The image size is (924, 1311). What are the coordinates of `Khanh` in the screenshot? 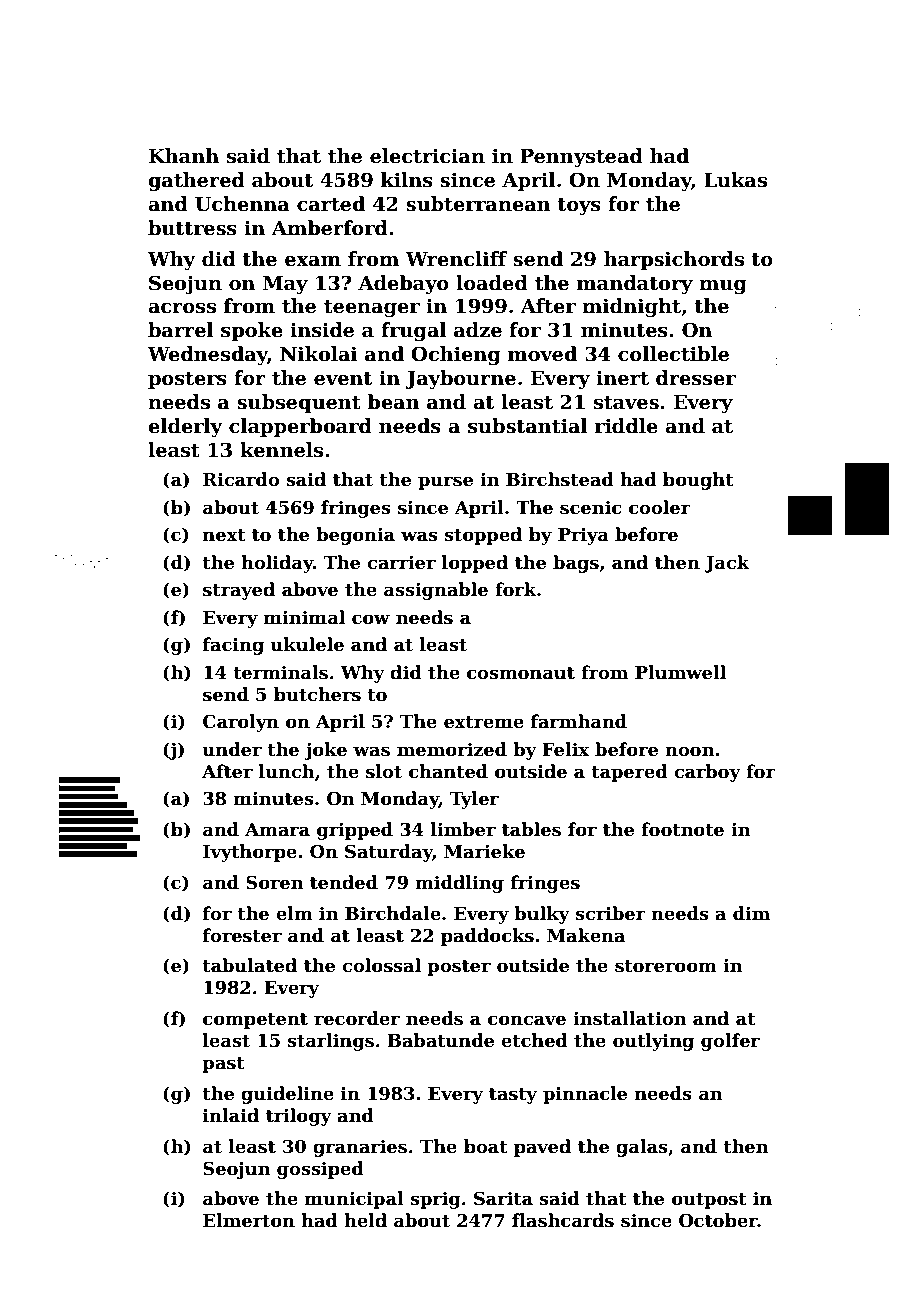 It's located at (184, 156).
